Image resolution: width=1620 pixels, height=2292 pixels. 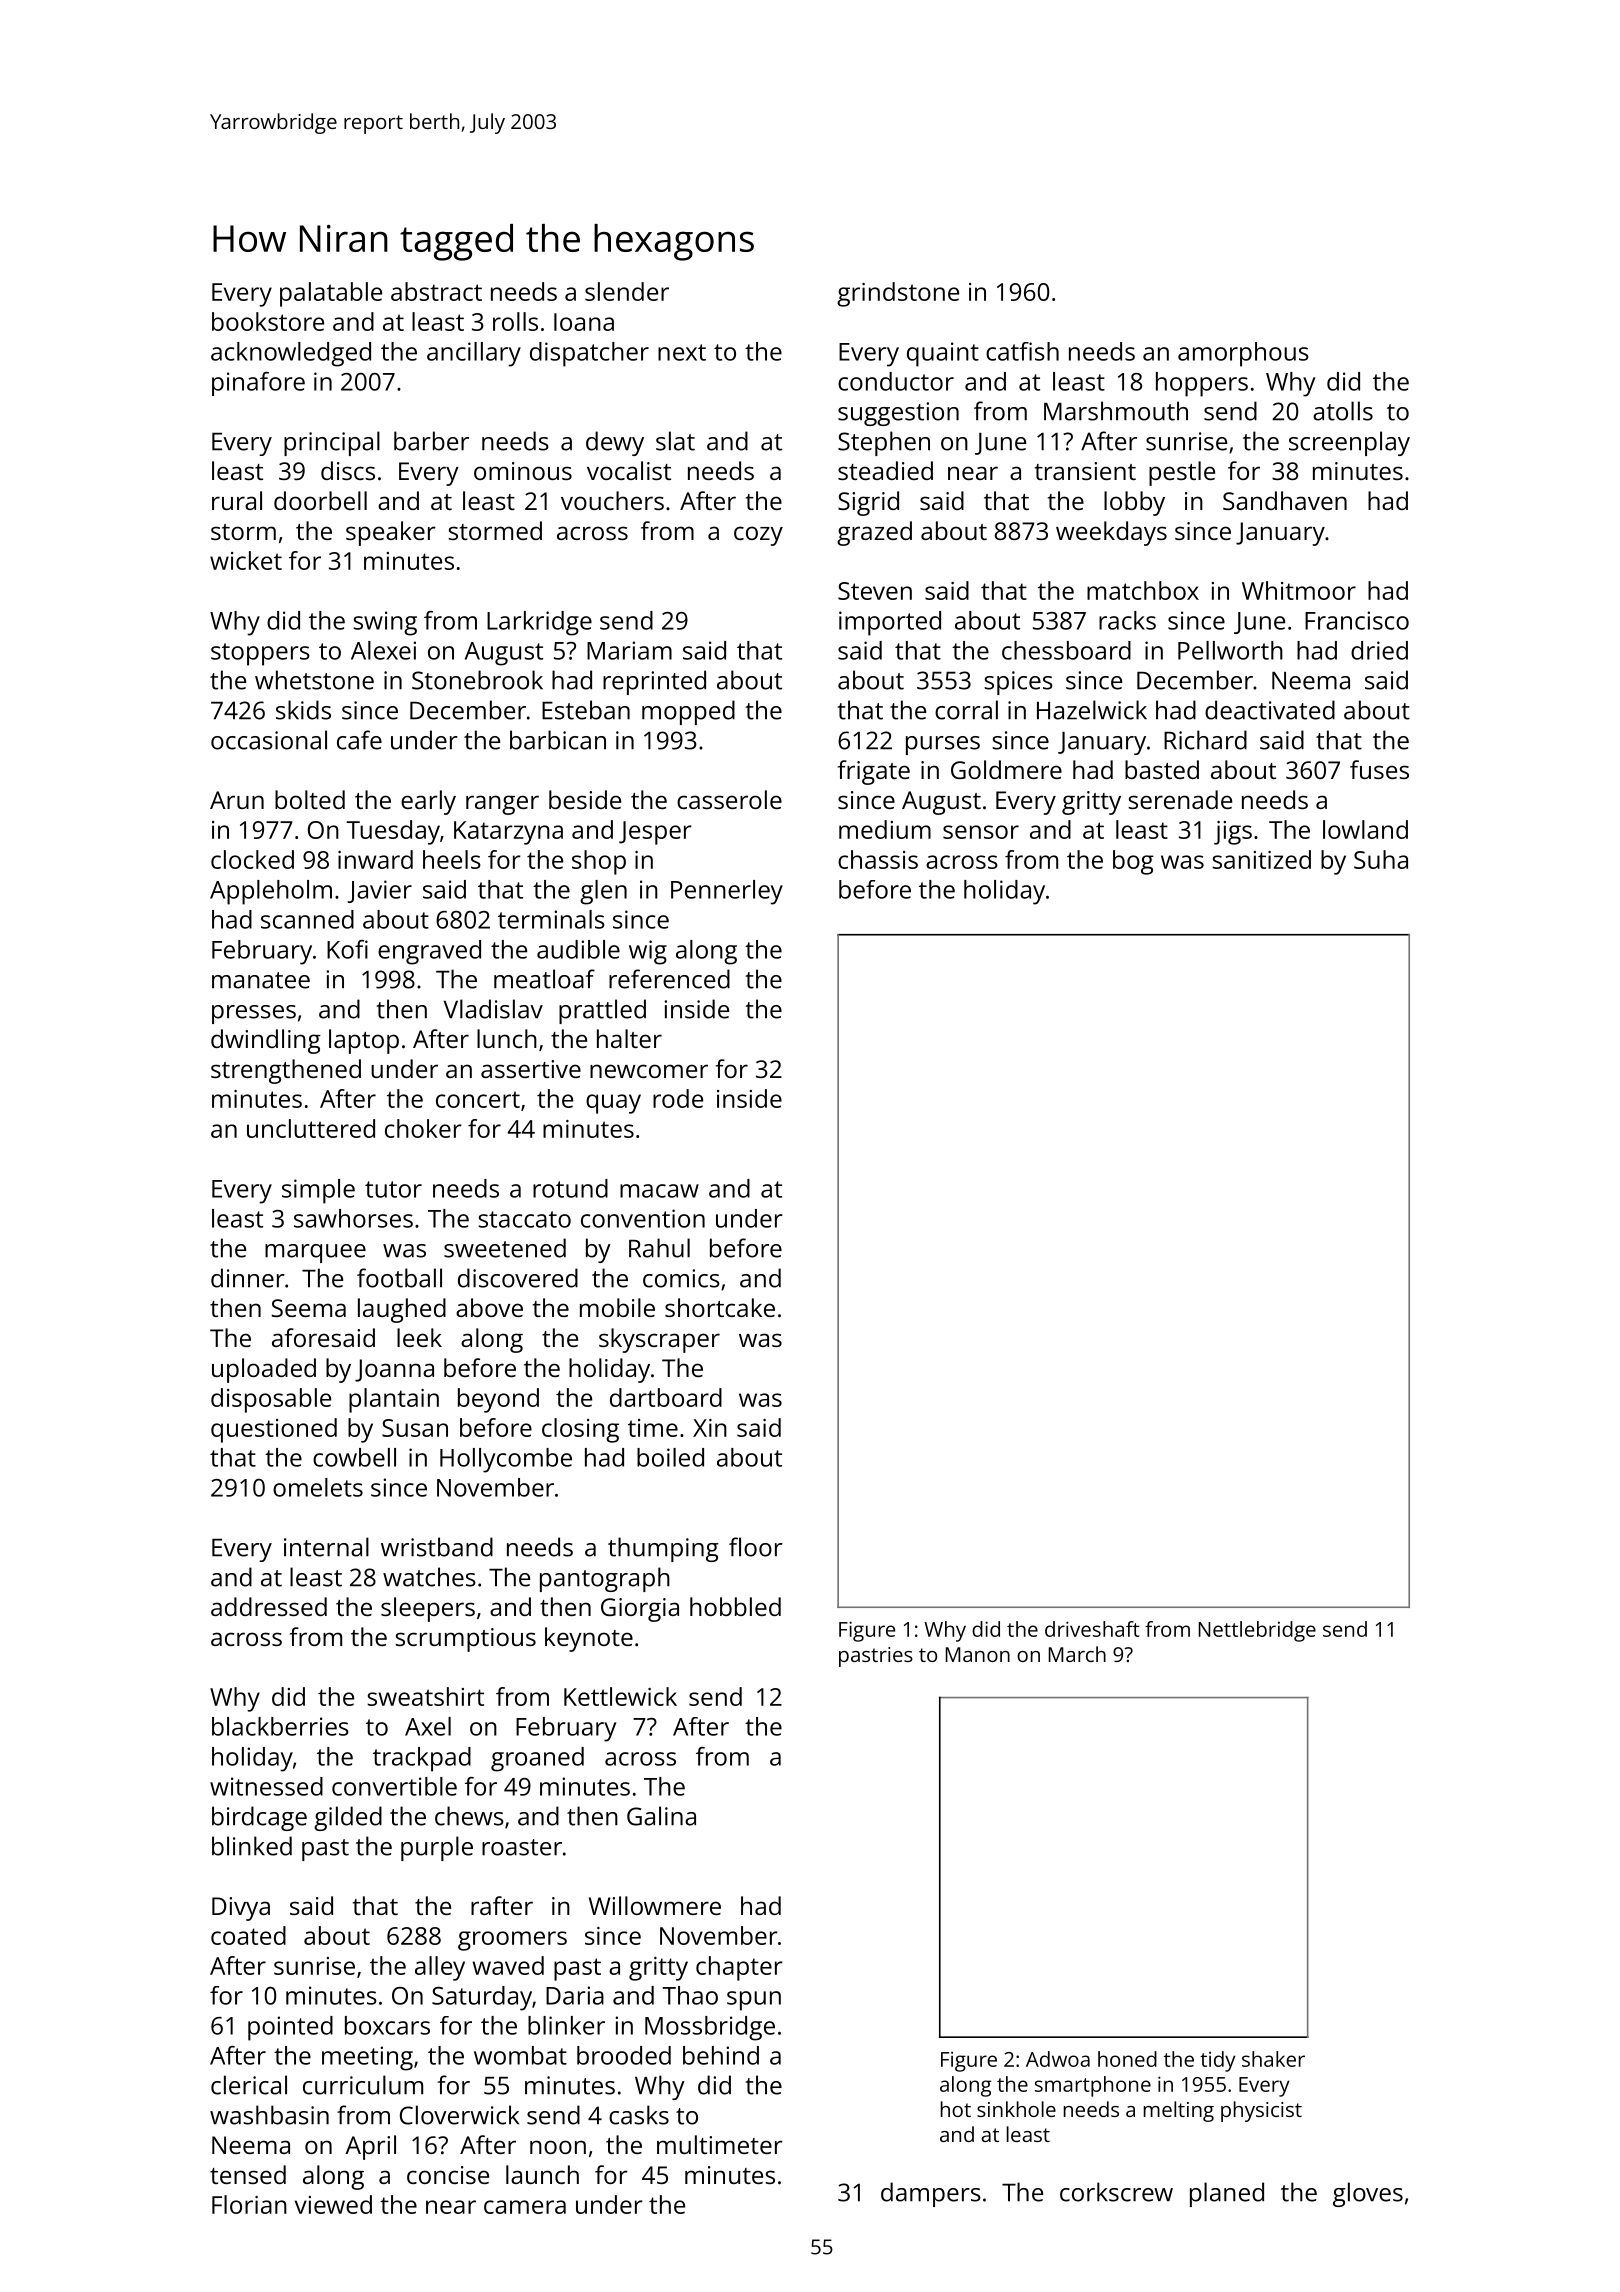 What do you see at coordinates (648, 952) in the page?
I see `wig` at bounding box center [648, 952].
